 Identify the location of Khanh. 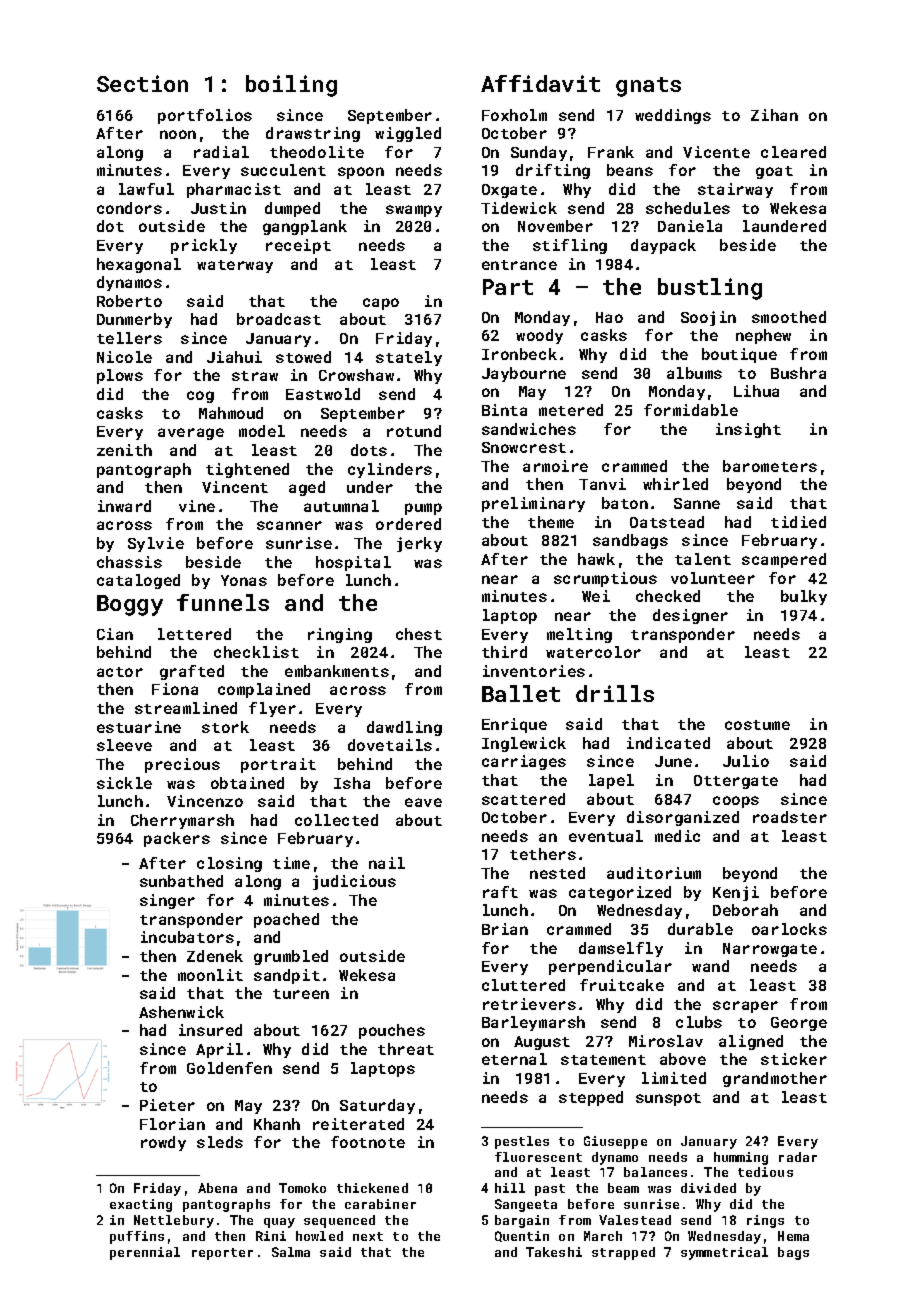
(277, 1124).
